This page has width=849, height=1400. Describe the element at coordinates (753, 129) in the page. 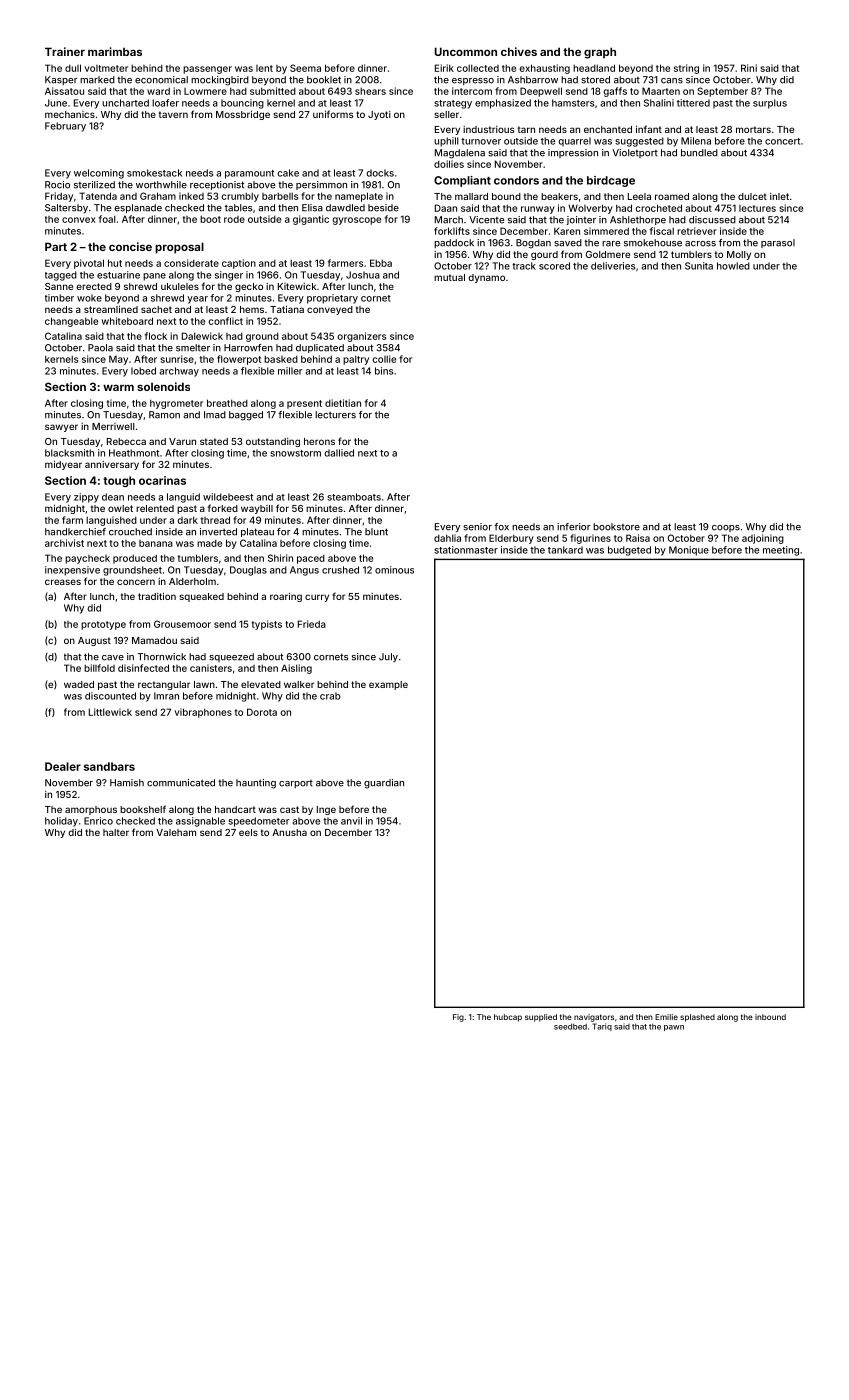

I see `mortars` at that location.
